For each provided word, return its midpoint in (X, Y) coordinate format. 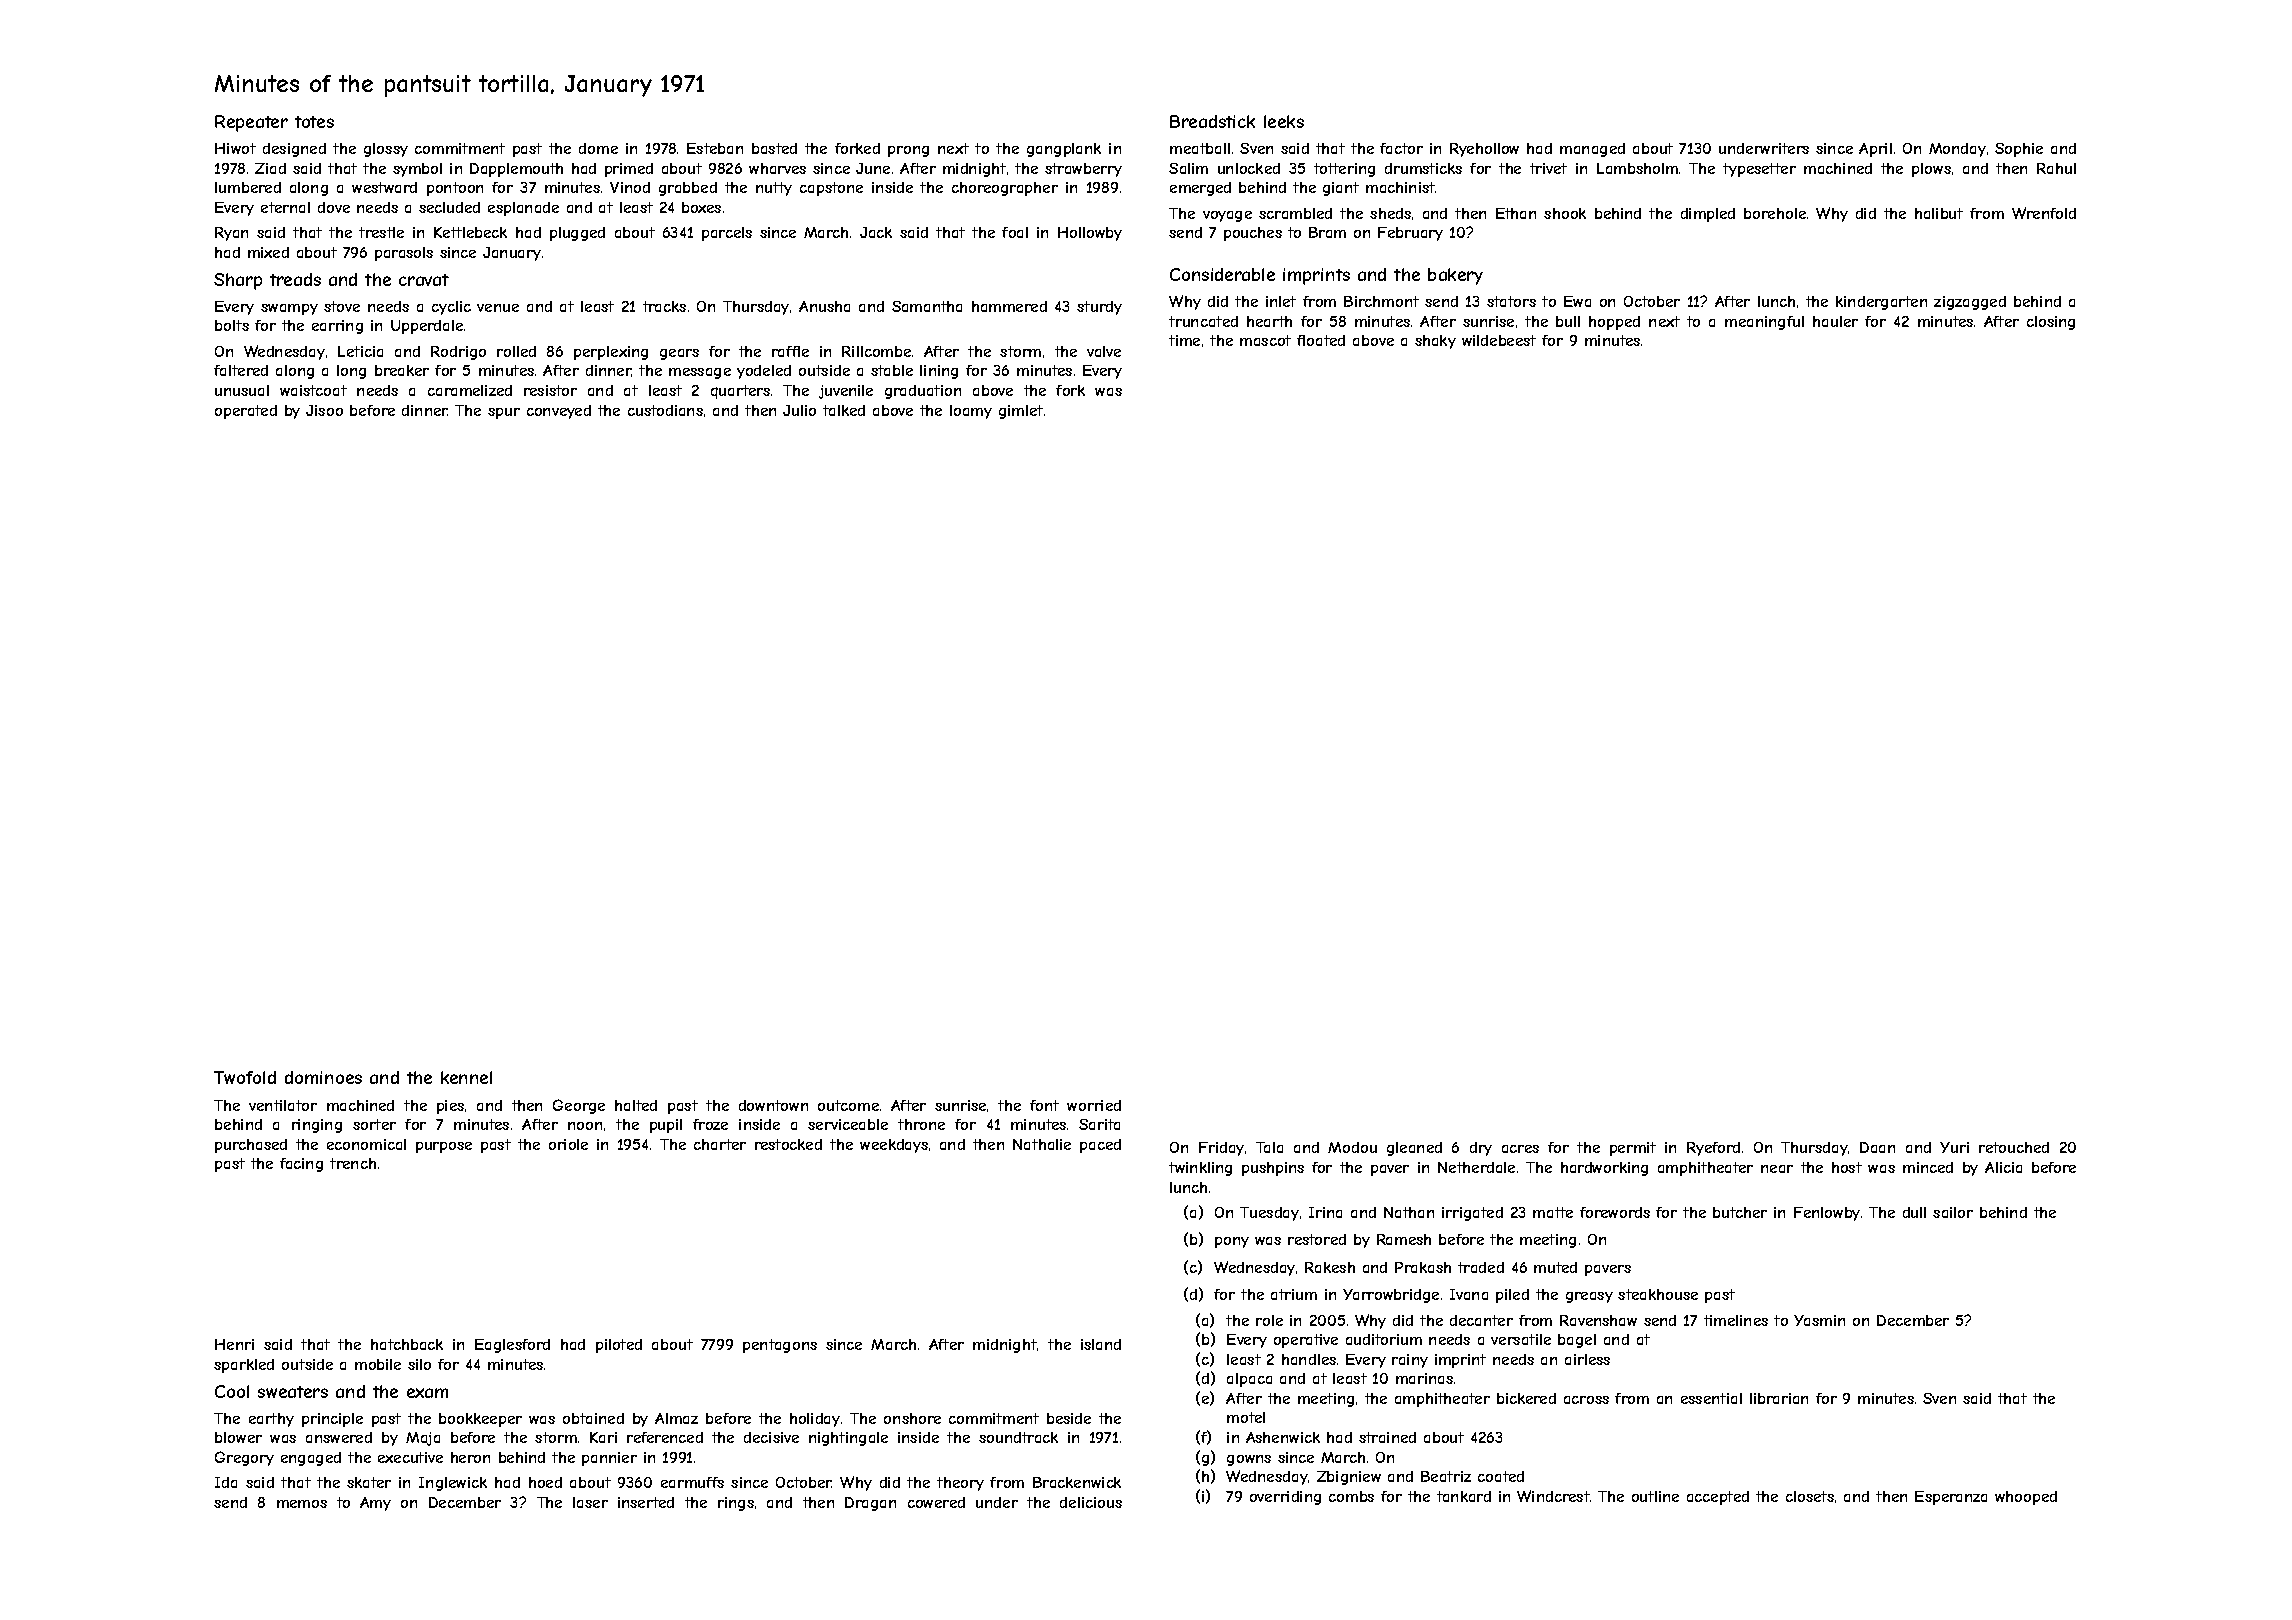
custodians (665, 410)
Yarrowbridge (1391, 1296)
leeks (1284, 121)
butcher (1740, 1212)
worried (1094, 1105)
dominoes (323, 1077)
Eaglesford (512, 1346)
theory (960, 1484)
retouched (2014, 1147)
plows (1931, 170)
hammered (1009, 306)
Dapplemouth (516, 170)
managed (1592, 150)
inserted (646, 1502)
